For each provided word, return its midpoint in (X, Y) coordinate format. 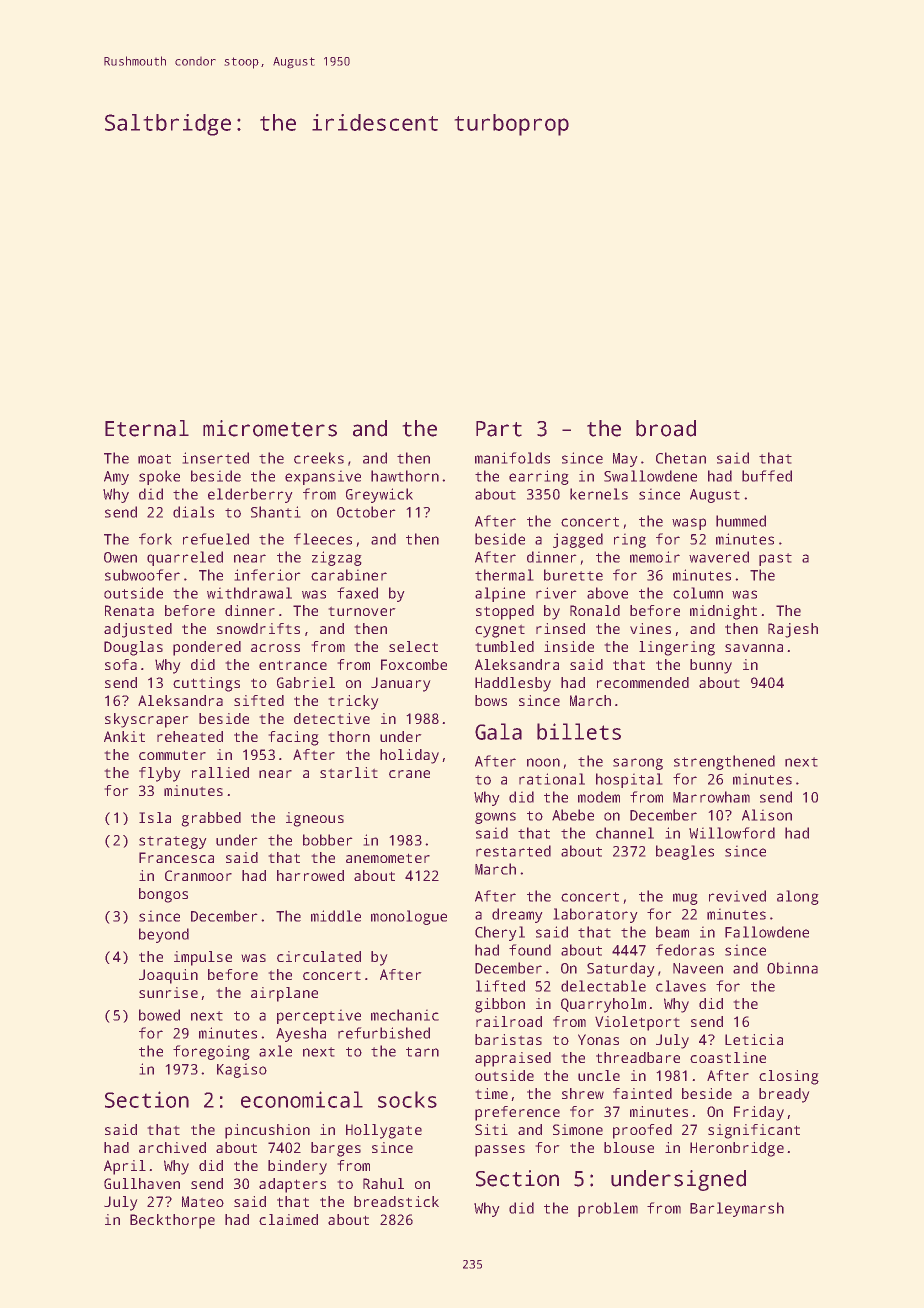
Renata (129, 610)
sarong (638, 764)
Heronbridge (737, 1149)
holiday (409, 756)
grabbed (211, 819)
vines (650, 628)
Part (499, 429)
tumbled (504, 646)
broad (666, 428)
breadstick (396, 1201)
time (491, 1093)
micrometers (270, 428)
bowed (159, 1015)
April (125, 1167)
